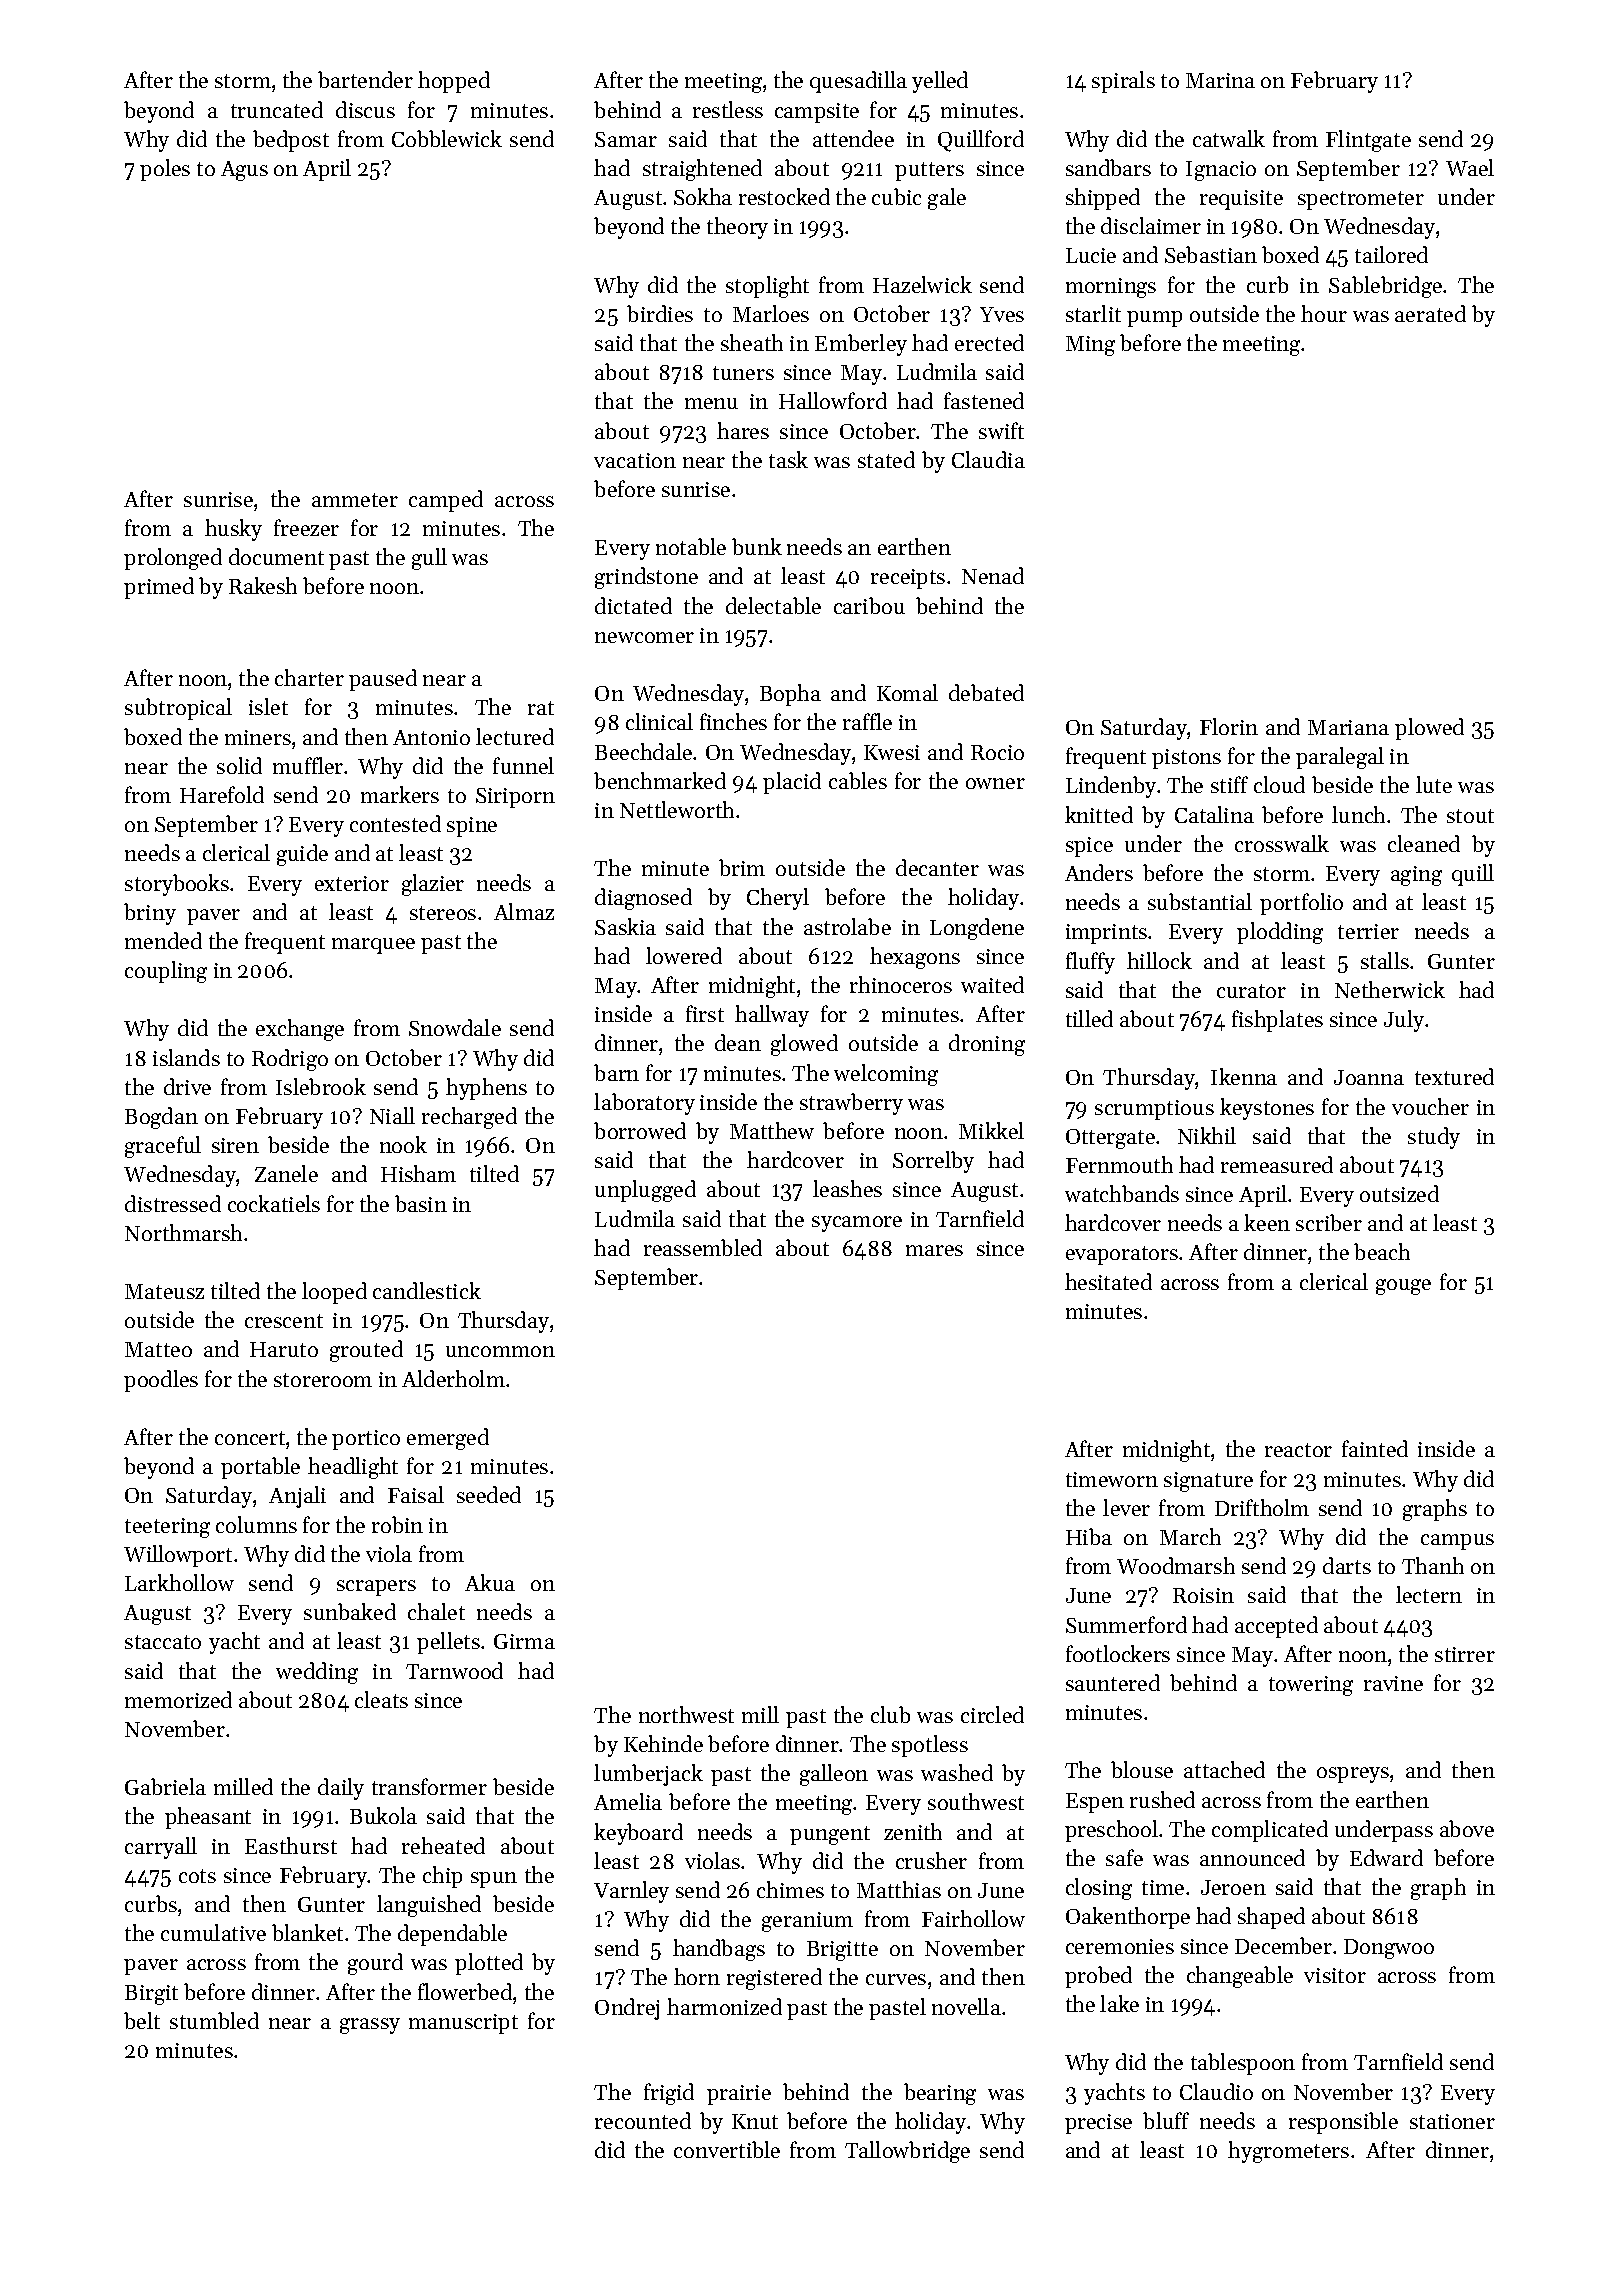 Image resolution: width=1620 pixels, height=2292 pixels. I want to click on Hallowford, so click(833, 400).
